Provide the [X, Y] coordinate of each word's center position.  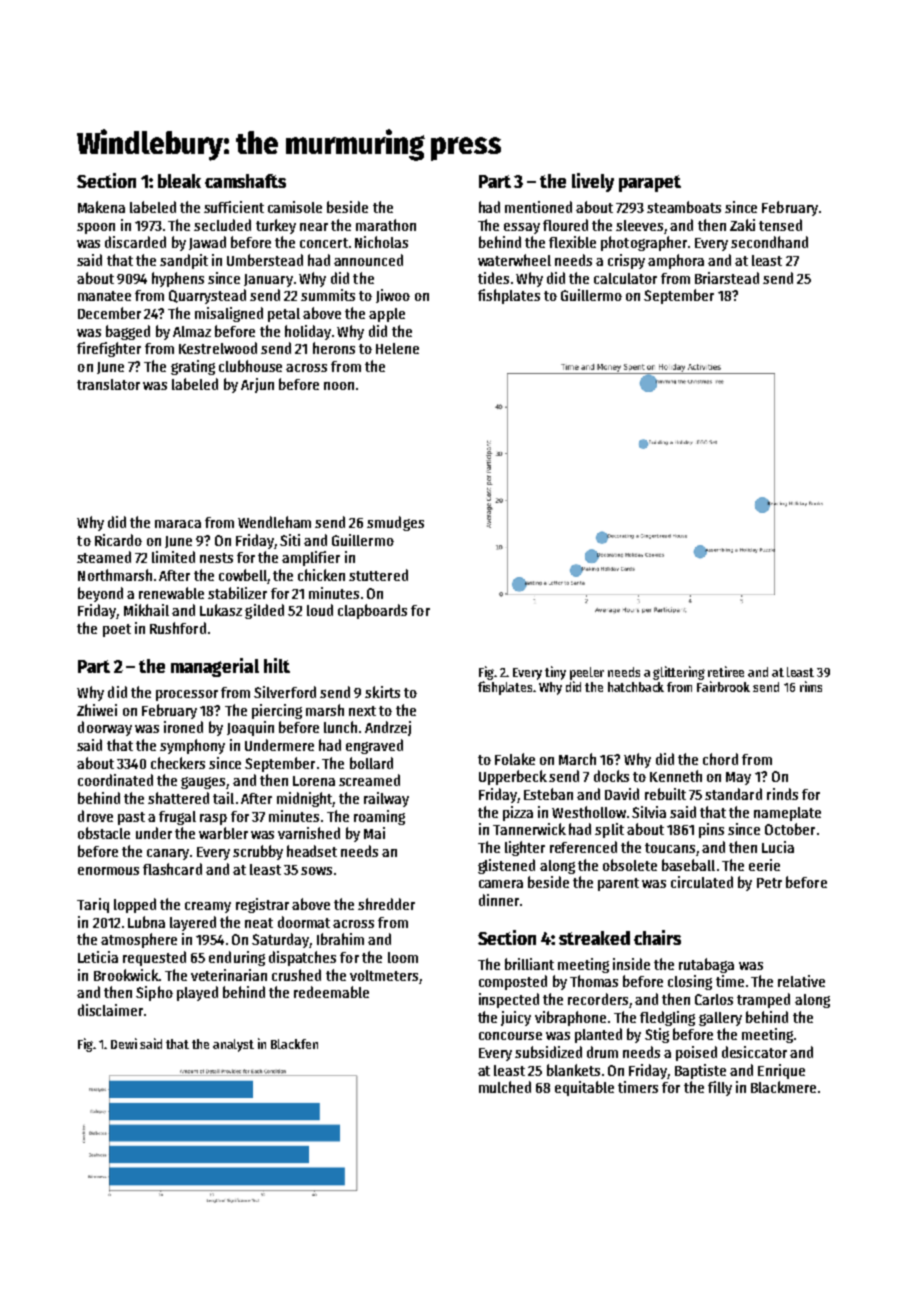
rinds [782, 794]
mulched [505, 1087]
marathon [386, 225]
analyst [233, 1045]
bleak [179, 181]
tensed [780, 225]
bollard [371, 763]
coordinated [115, 780]
